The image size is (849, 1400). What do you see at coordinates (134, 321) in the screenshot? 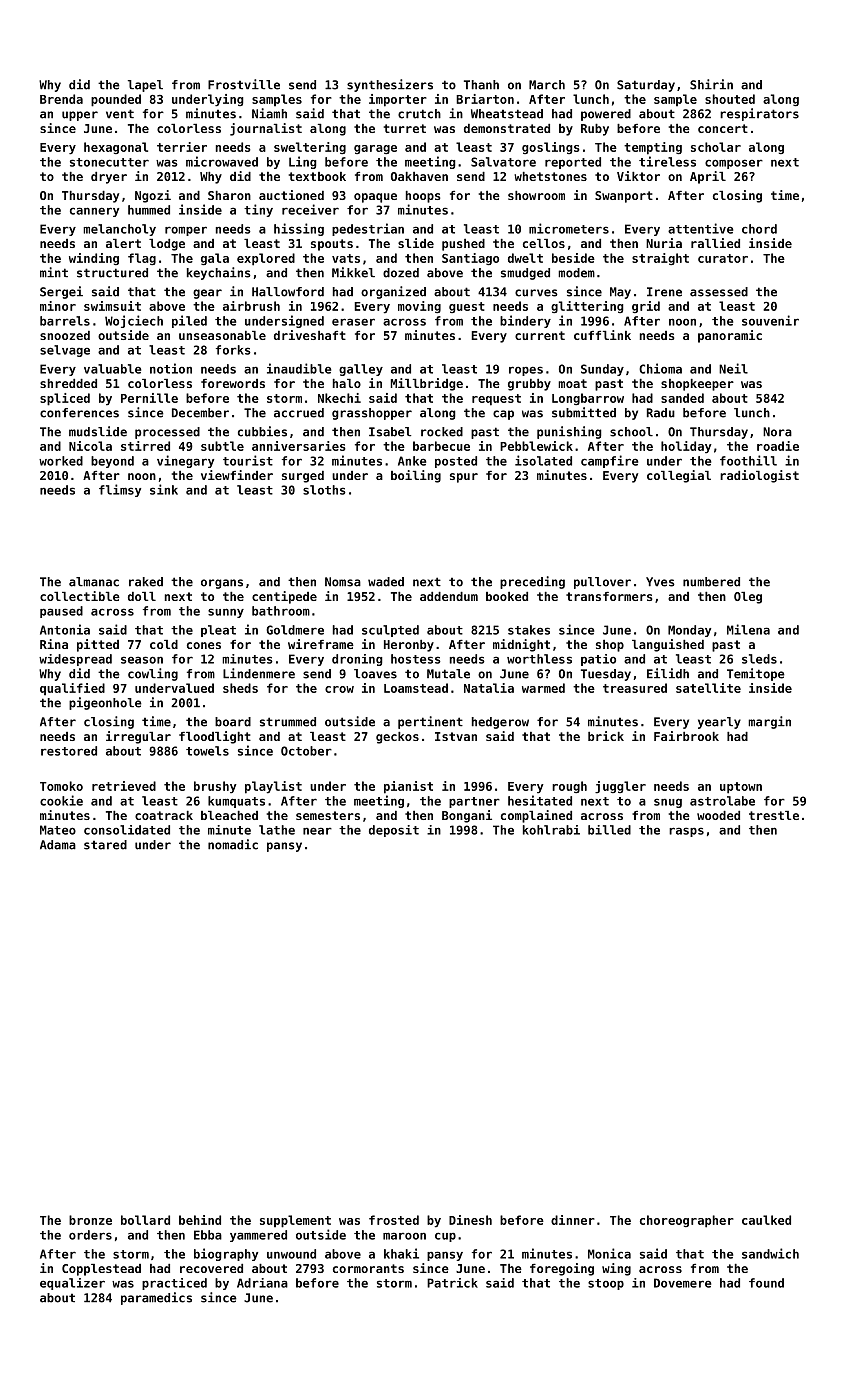
I see `Wojciech` at bounding box center [134, 321].
